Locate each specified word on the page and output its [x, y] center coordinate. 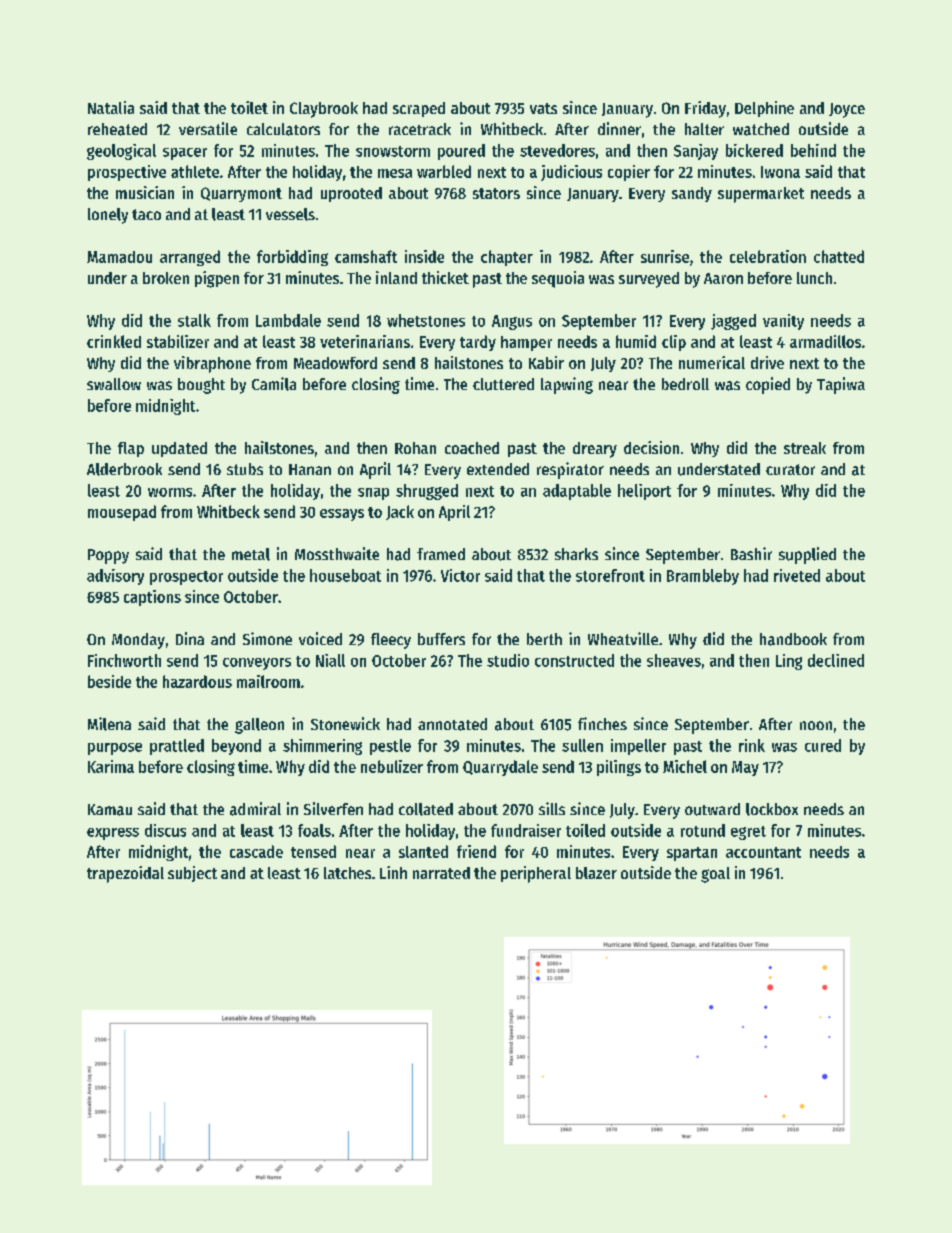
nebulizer [392, 766]
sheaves [674, 660]
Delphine [764, 109]
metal [251, 554]
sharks [576, 554]
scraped [419, 109]
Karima [111, 766]
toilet [249, 107]
